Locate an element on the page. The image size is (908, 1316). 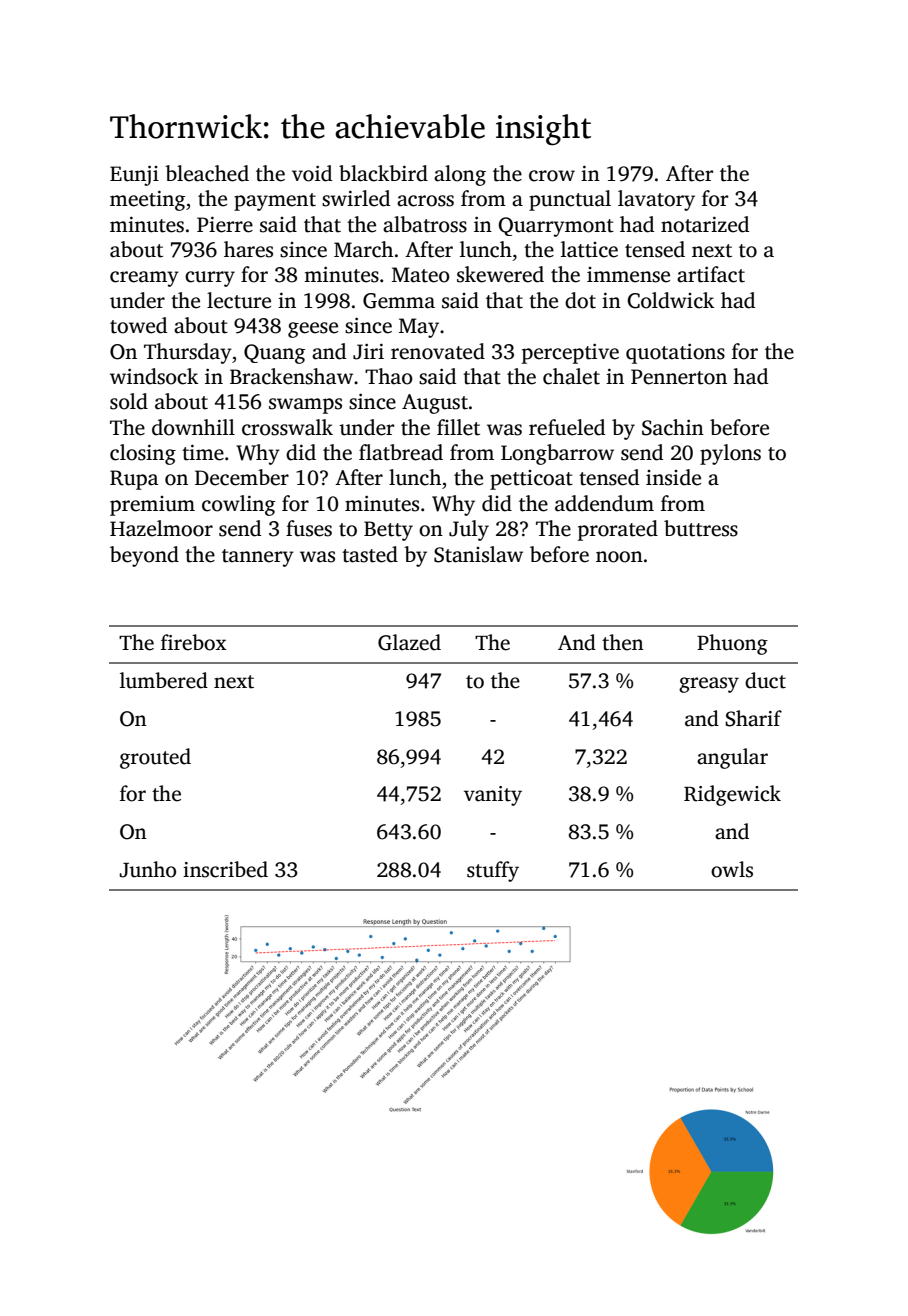
sold is located at coordinates (129, 401).
